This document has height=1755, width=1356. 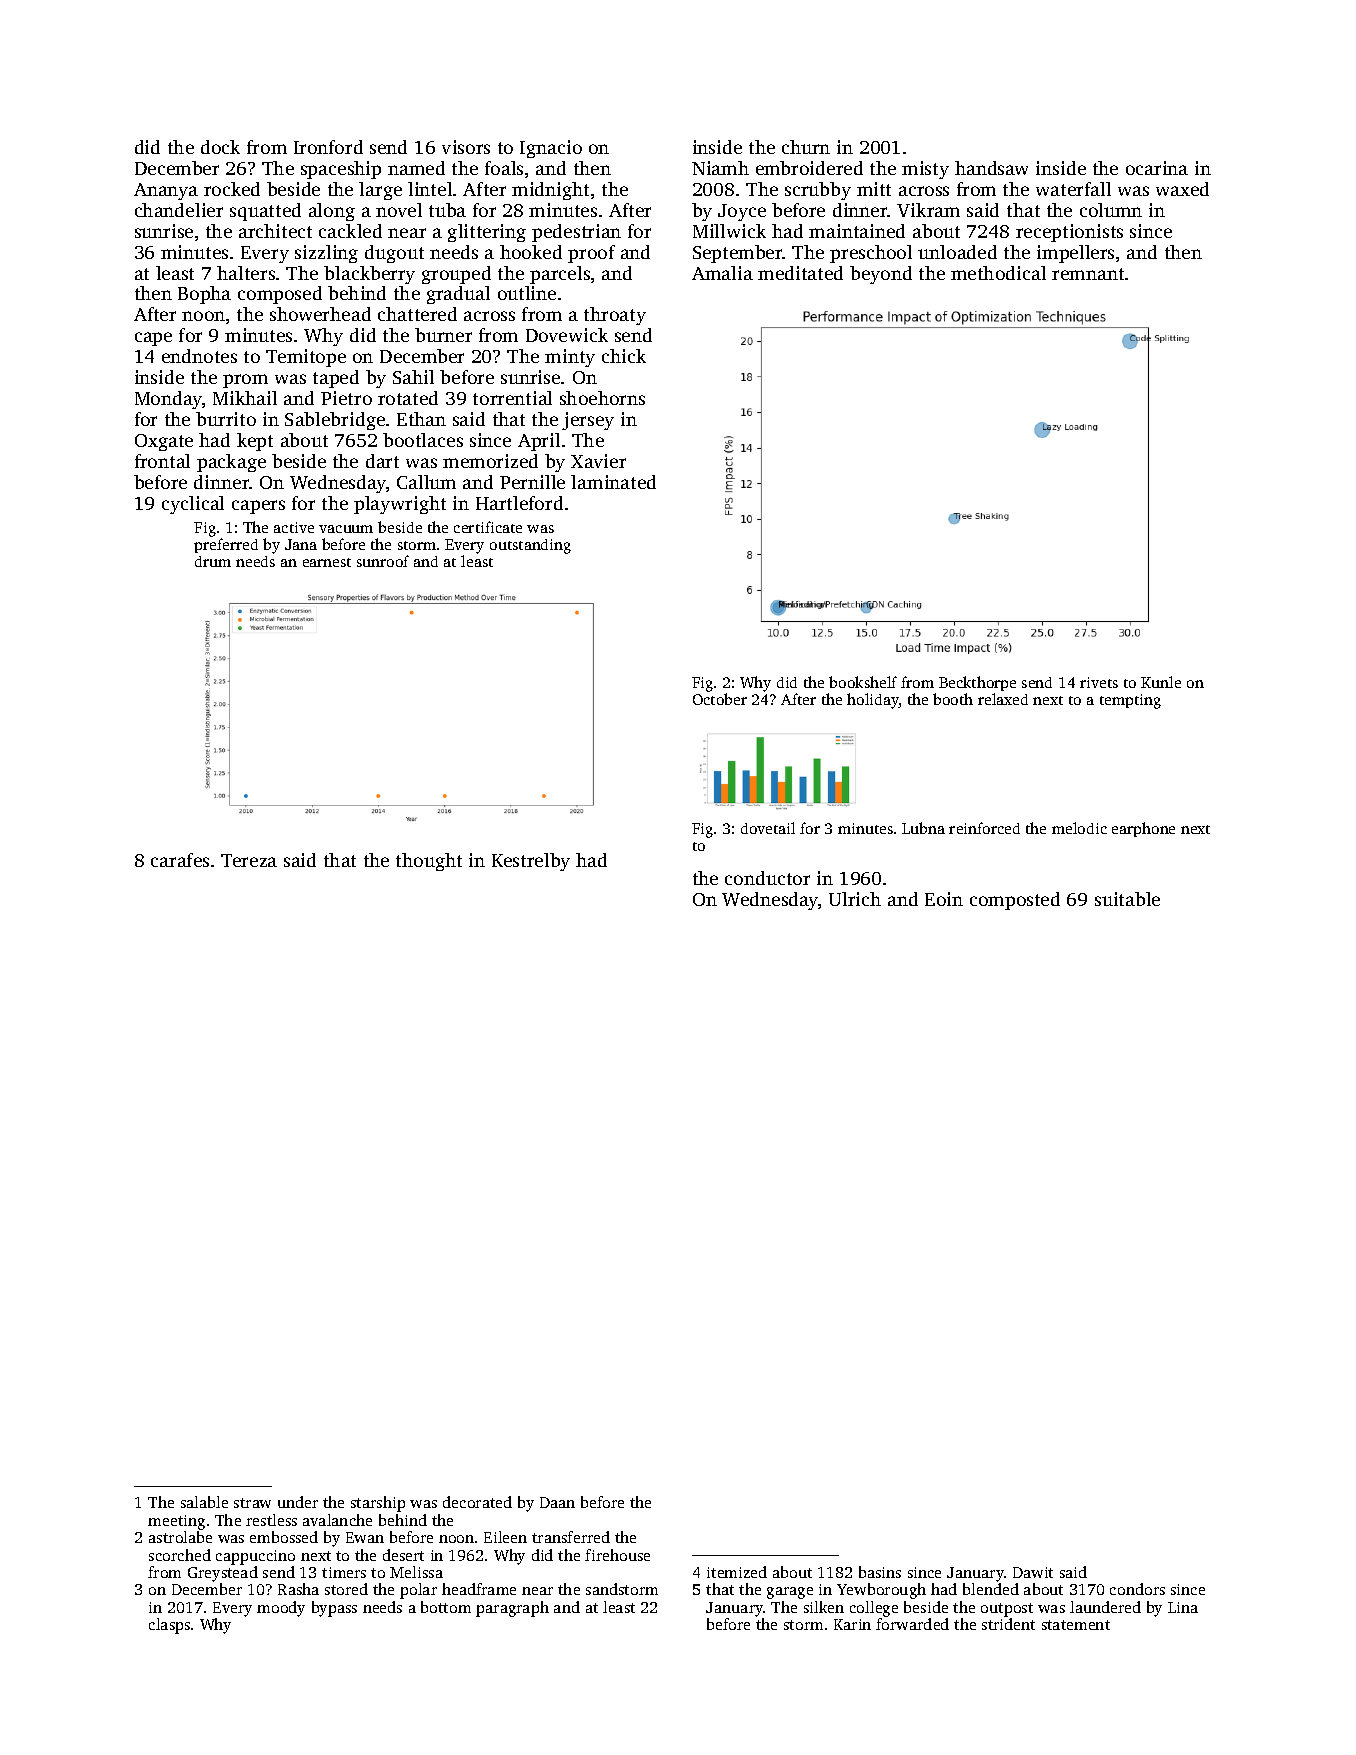 I want to click on drum, so click(x=213, y=561).
